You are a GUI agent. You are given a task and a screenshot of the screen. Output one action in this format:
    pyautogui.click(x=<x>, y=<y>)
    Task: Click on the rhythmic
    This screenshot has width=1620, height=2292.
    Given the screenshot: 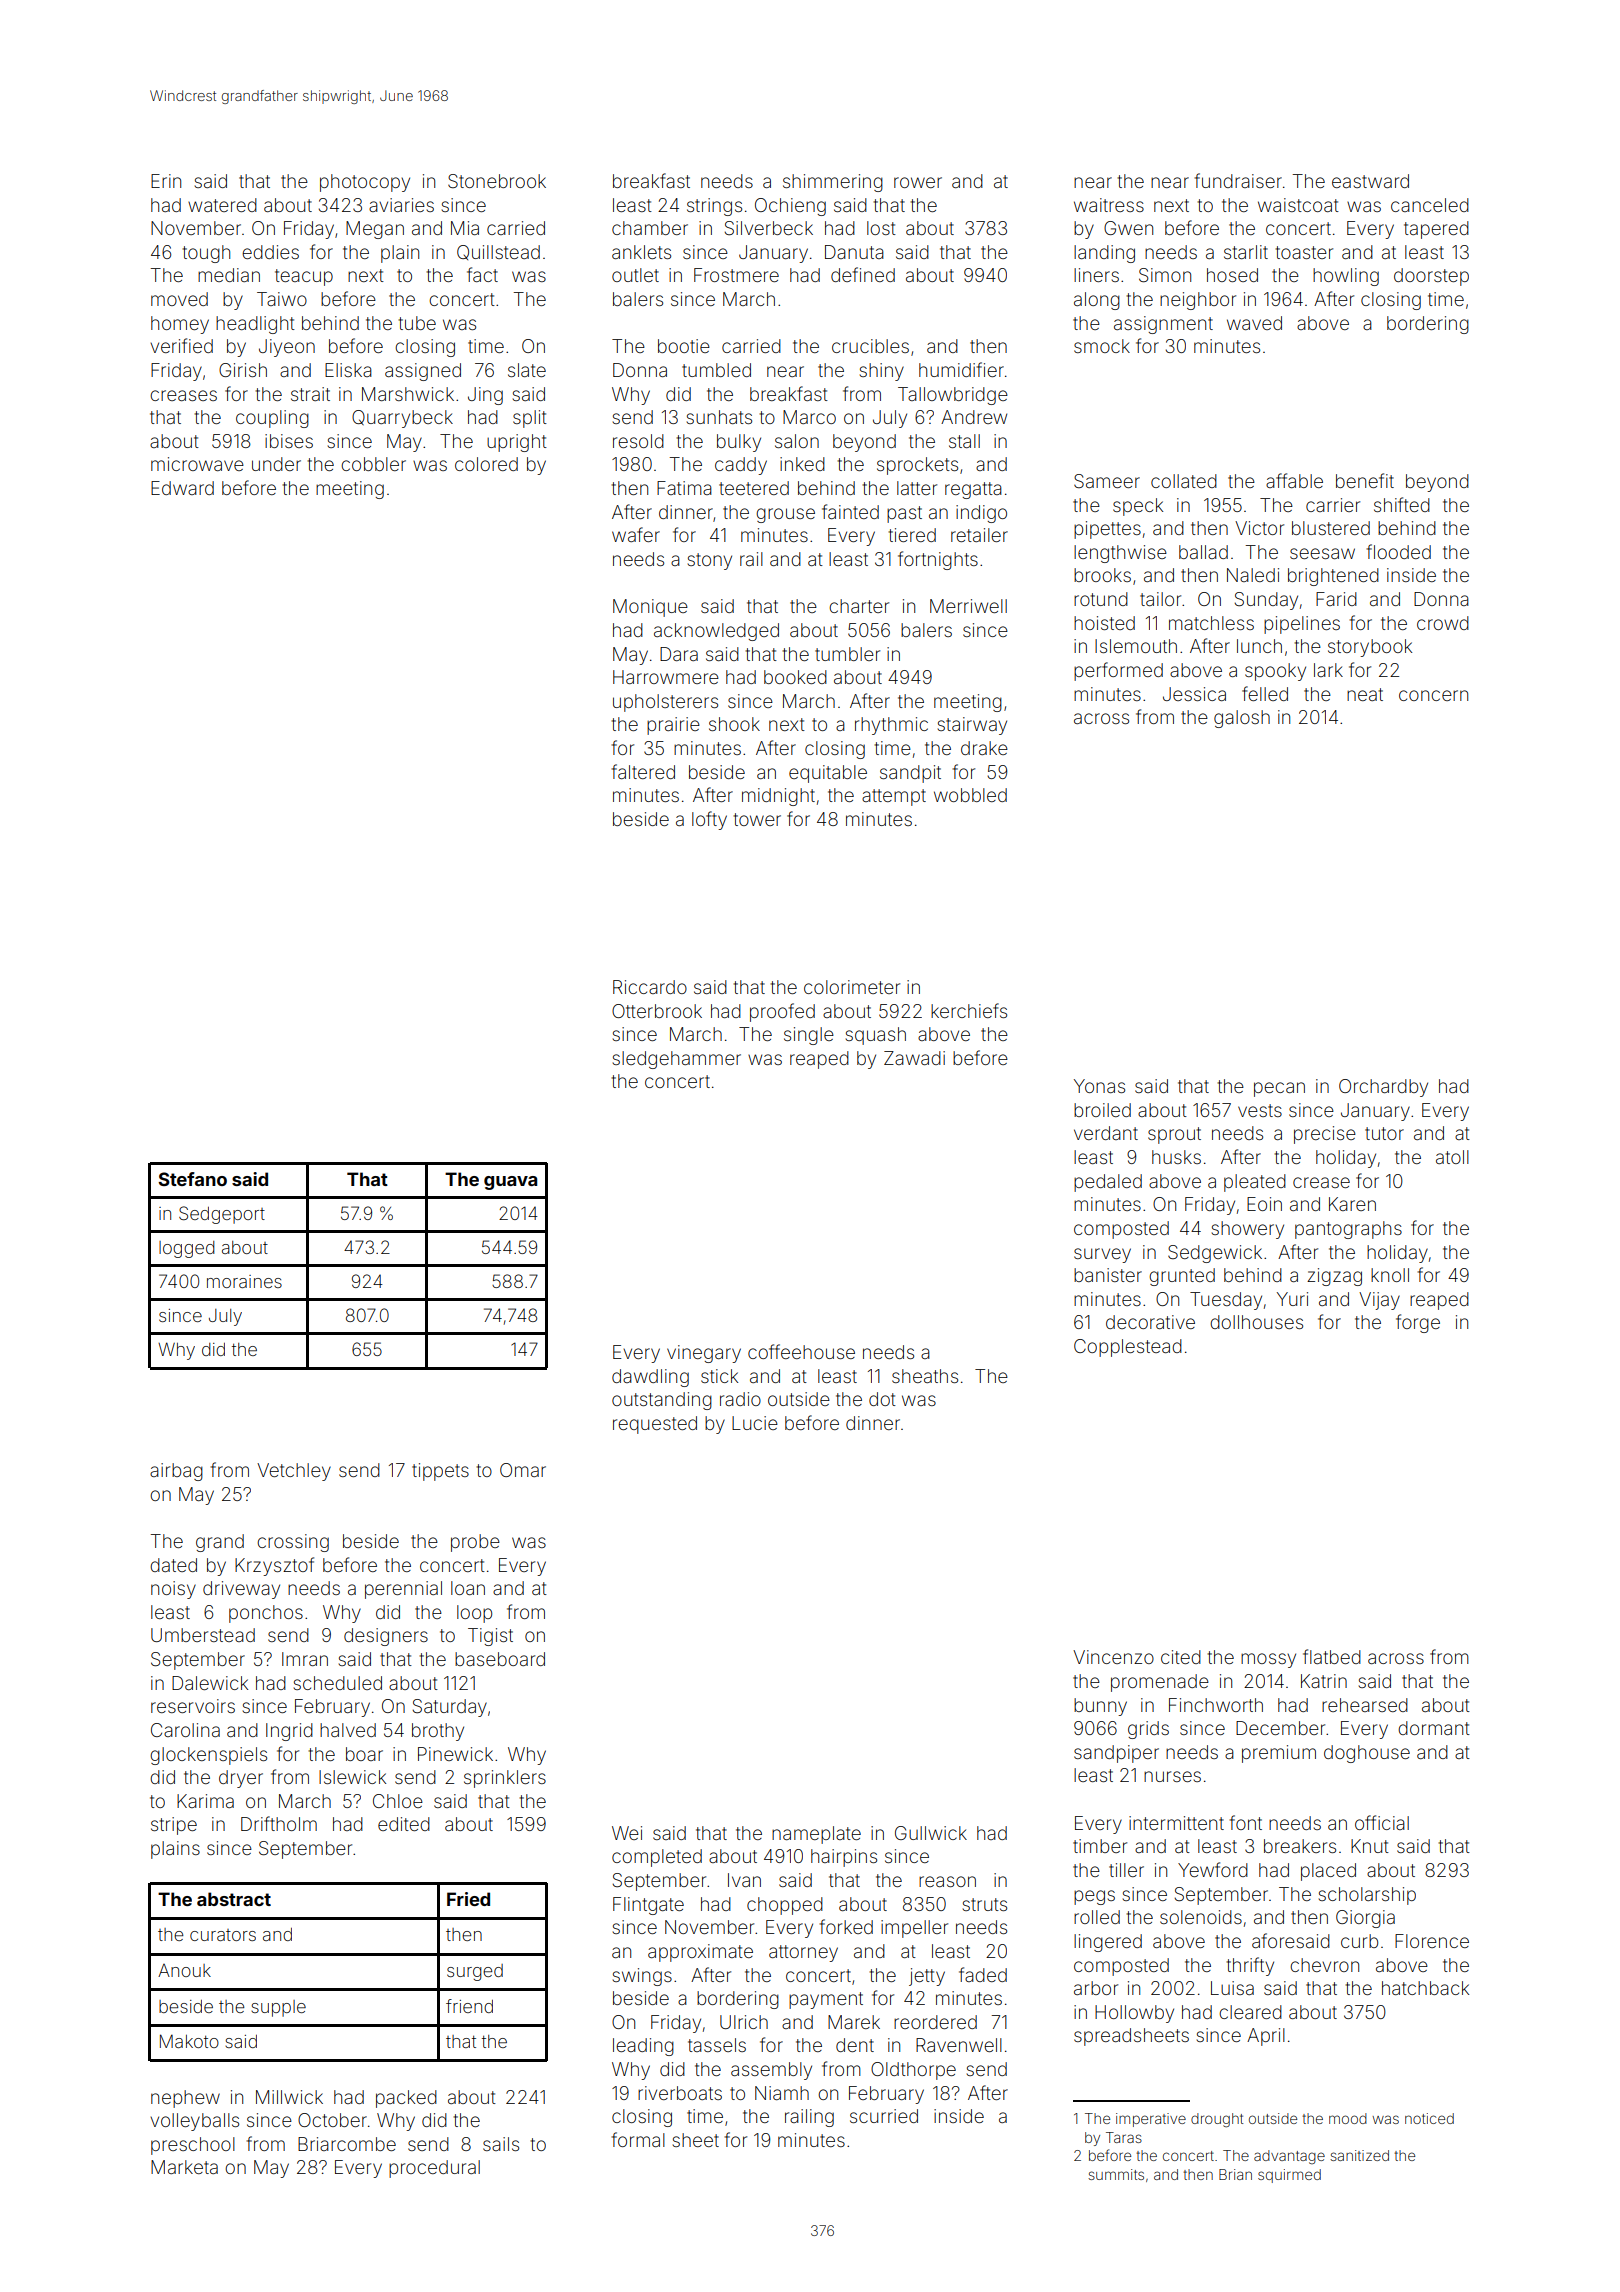 What is the action you would take?
    pyautogui.click(x=891, y=726)
